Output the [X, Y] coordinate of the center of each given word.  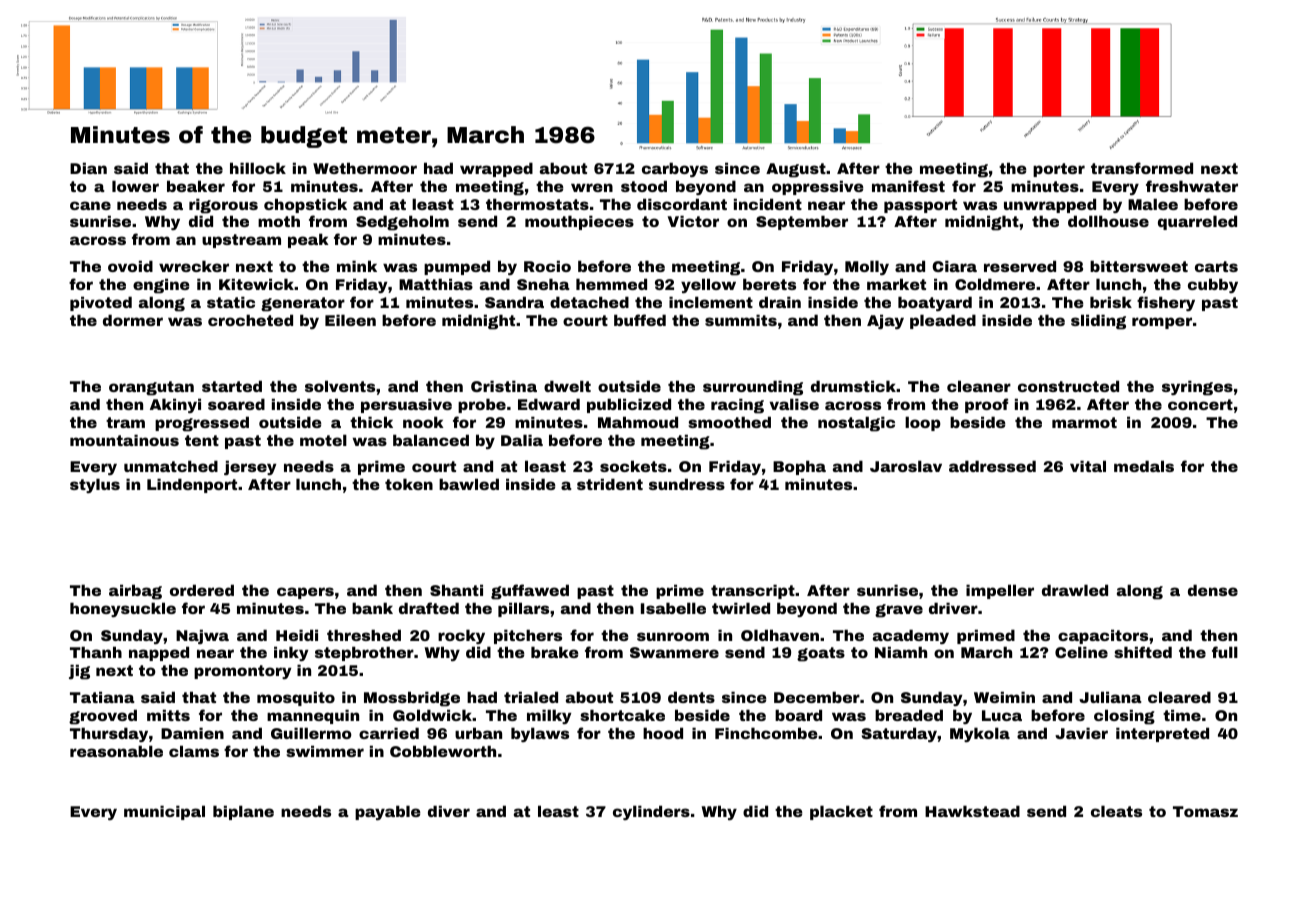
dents [691, 697]
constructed [1068, 386]
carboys [675, 169]
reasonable [116, 751]
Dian [88, 168]
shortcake [622, 715]
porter [1059, 170]
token [409, 484]
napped [159, 653]
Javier [1081, 733]
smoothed [729, 422]
